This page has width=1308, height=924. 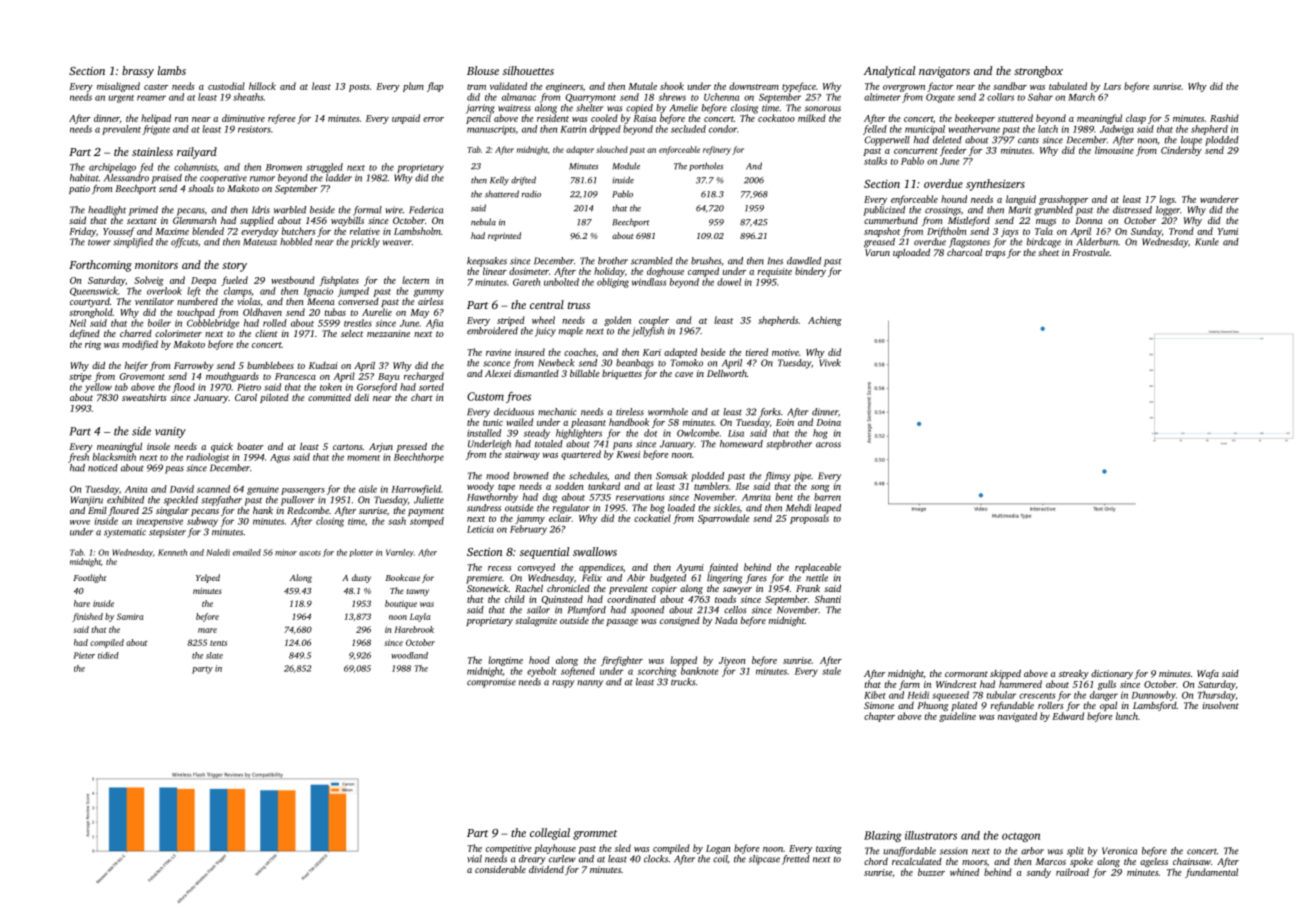 What do you see at coordinates (84, 655) in the page?
I see `Pieter` at bounding box center [84, 655].
